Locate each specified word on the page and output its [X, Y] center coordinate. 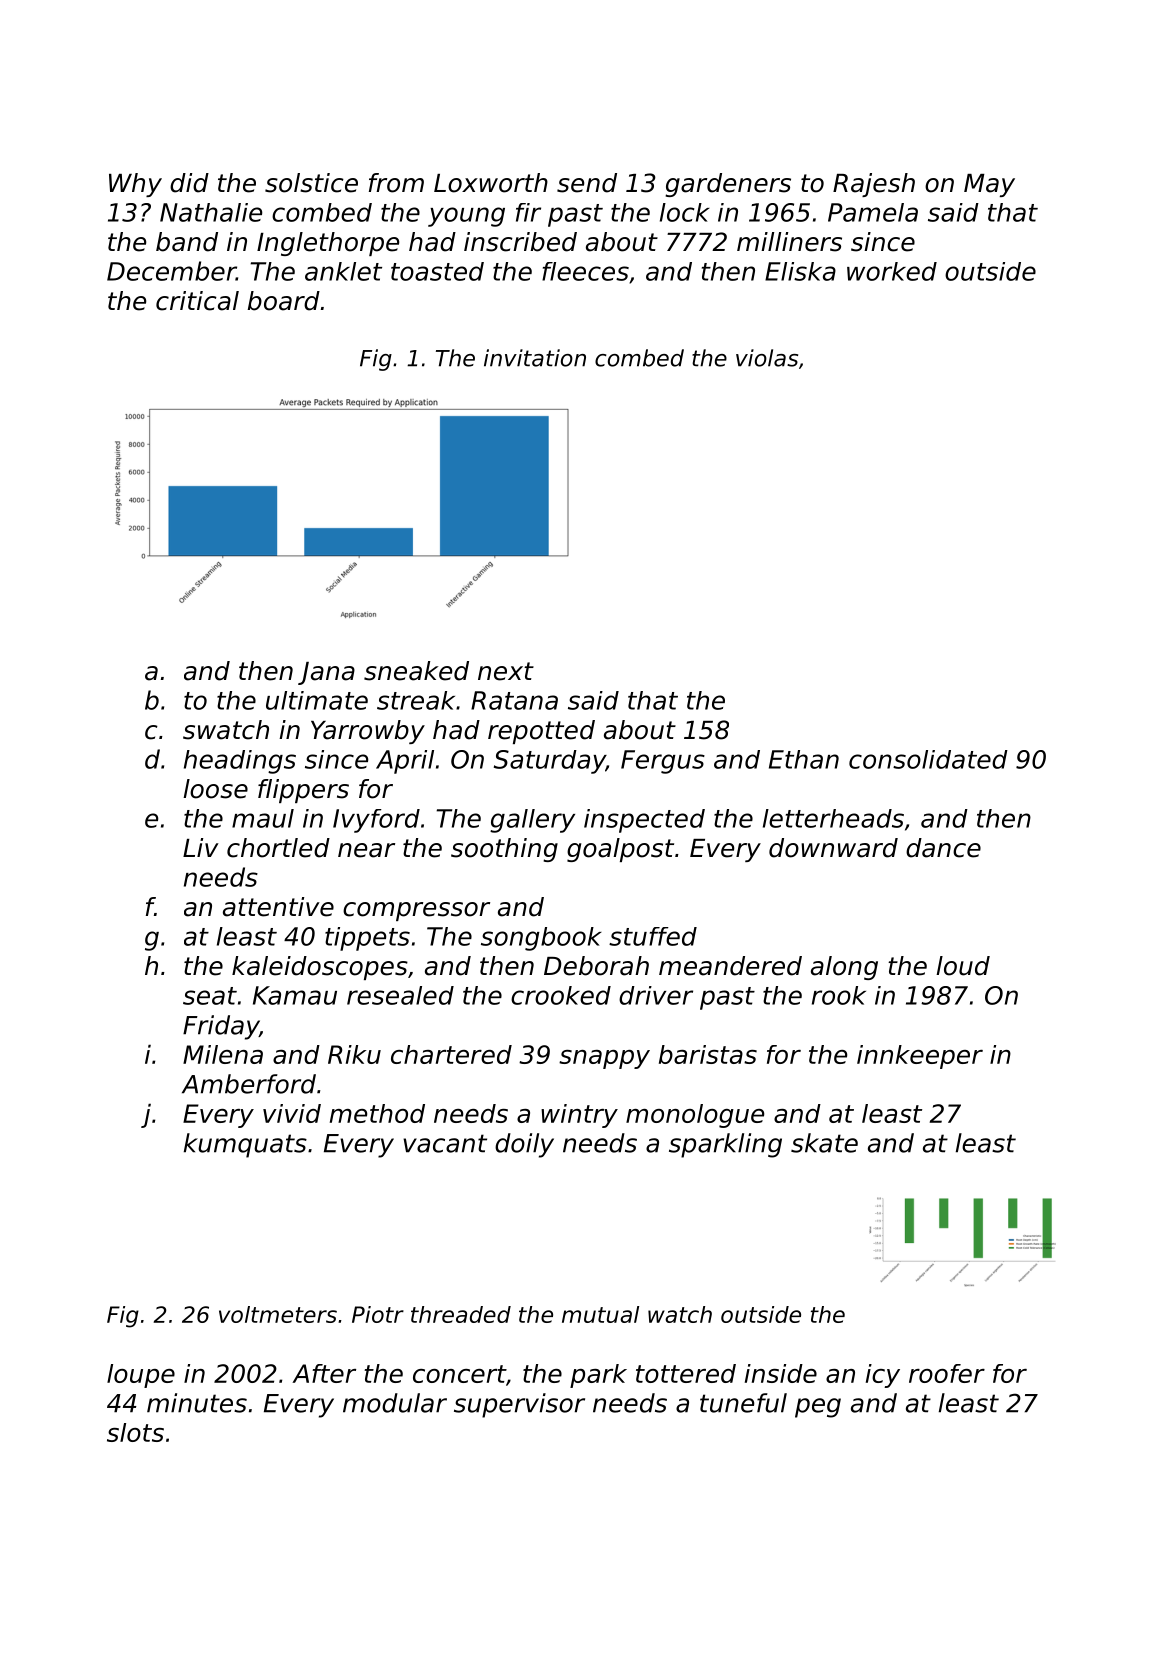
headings [240, 762]
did [189, 183]
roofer [947, 1373]
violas [767, 358]
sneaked [416, 671]
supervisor [519, 1405]
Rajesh [874, 185]
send [587, 183]
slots [135, 1432]
